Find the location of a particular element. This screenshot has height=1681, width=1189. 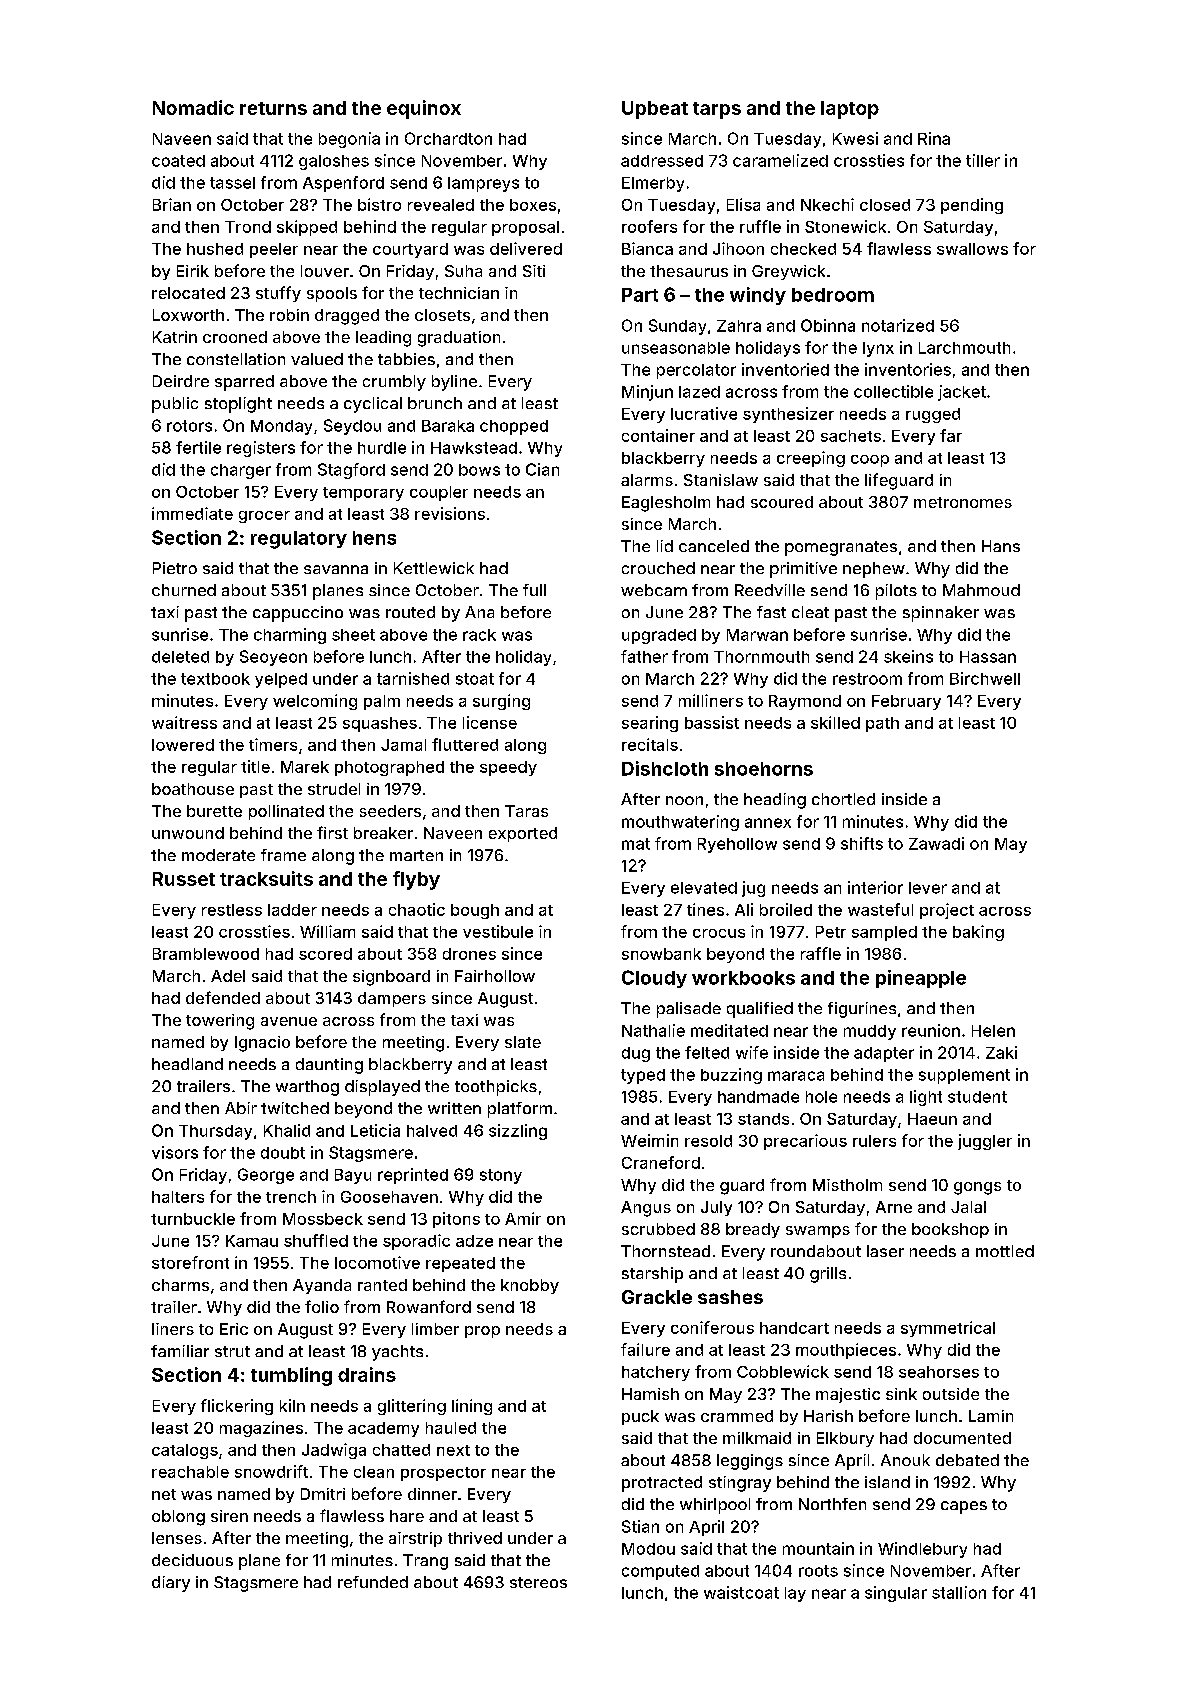

Upbeat is located at coordinates (655, 110).
